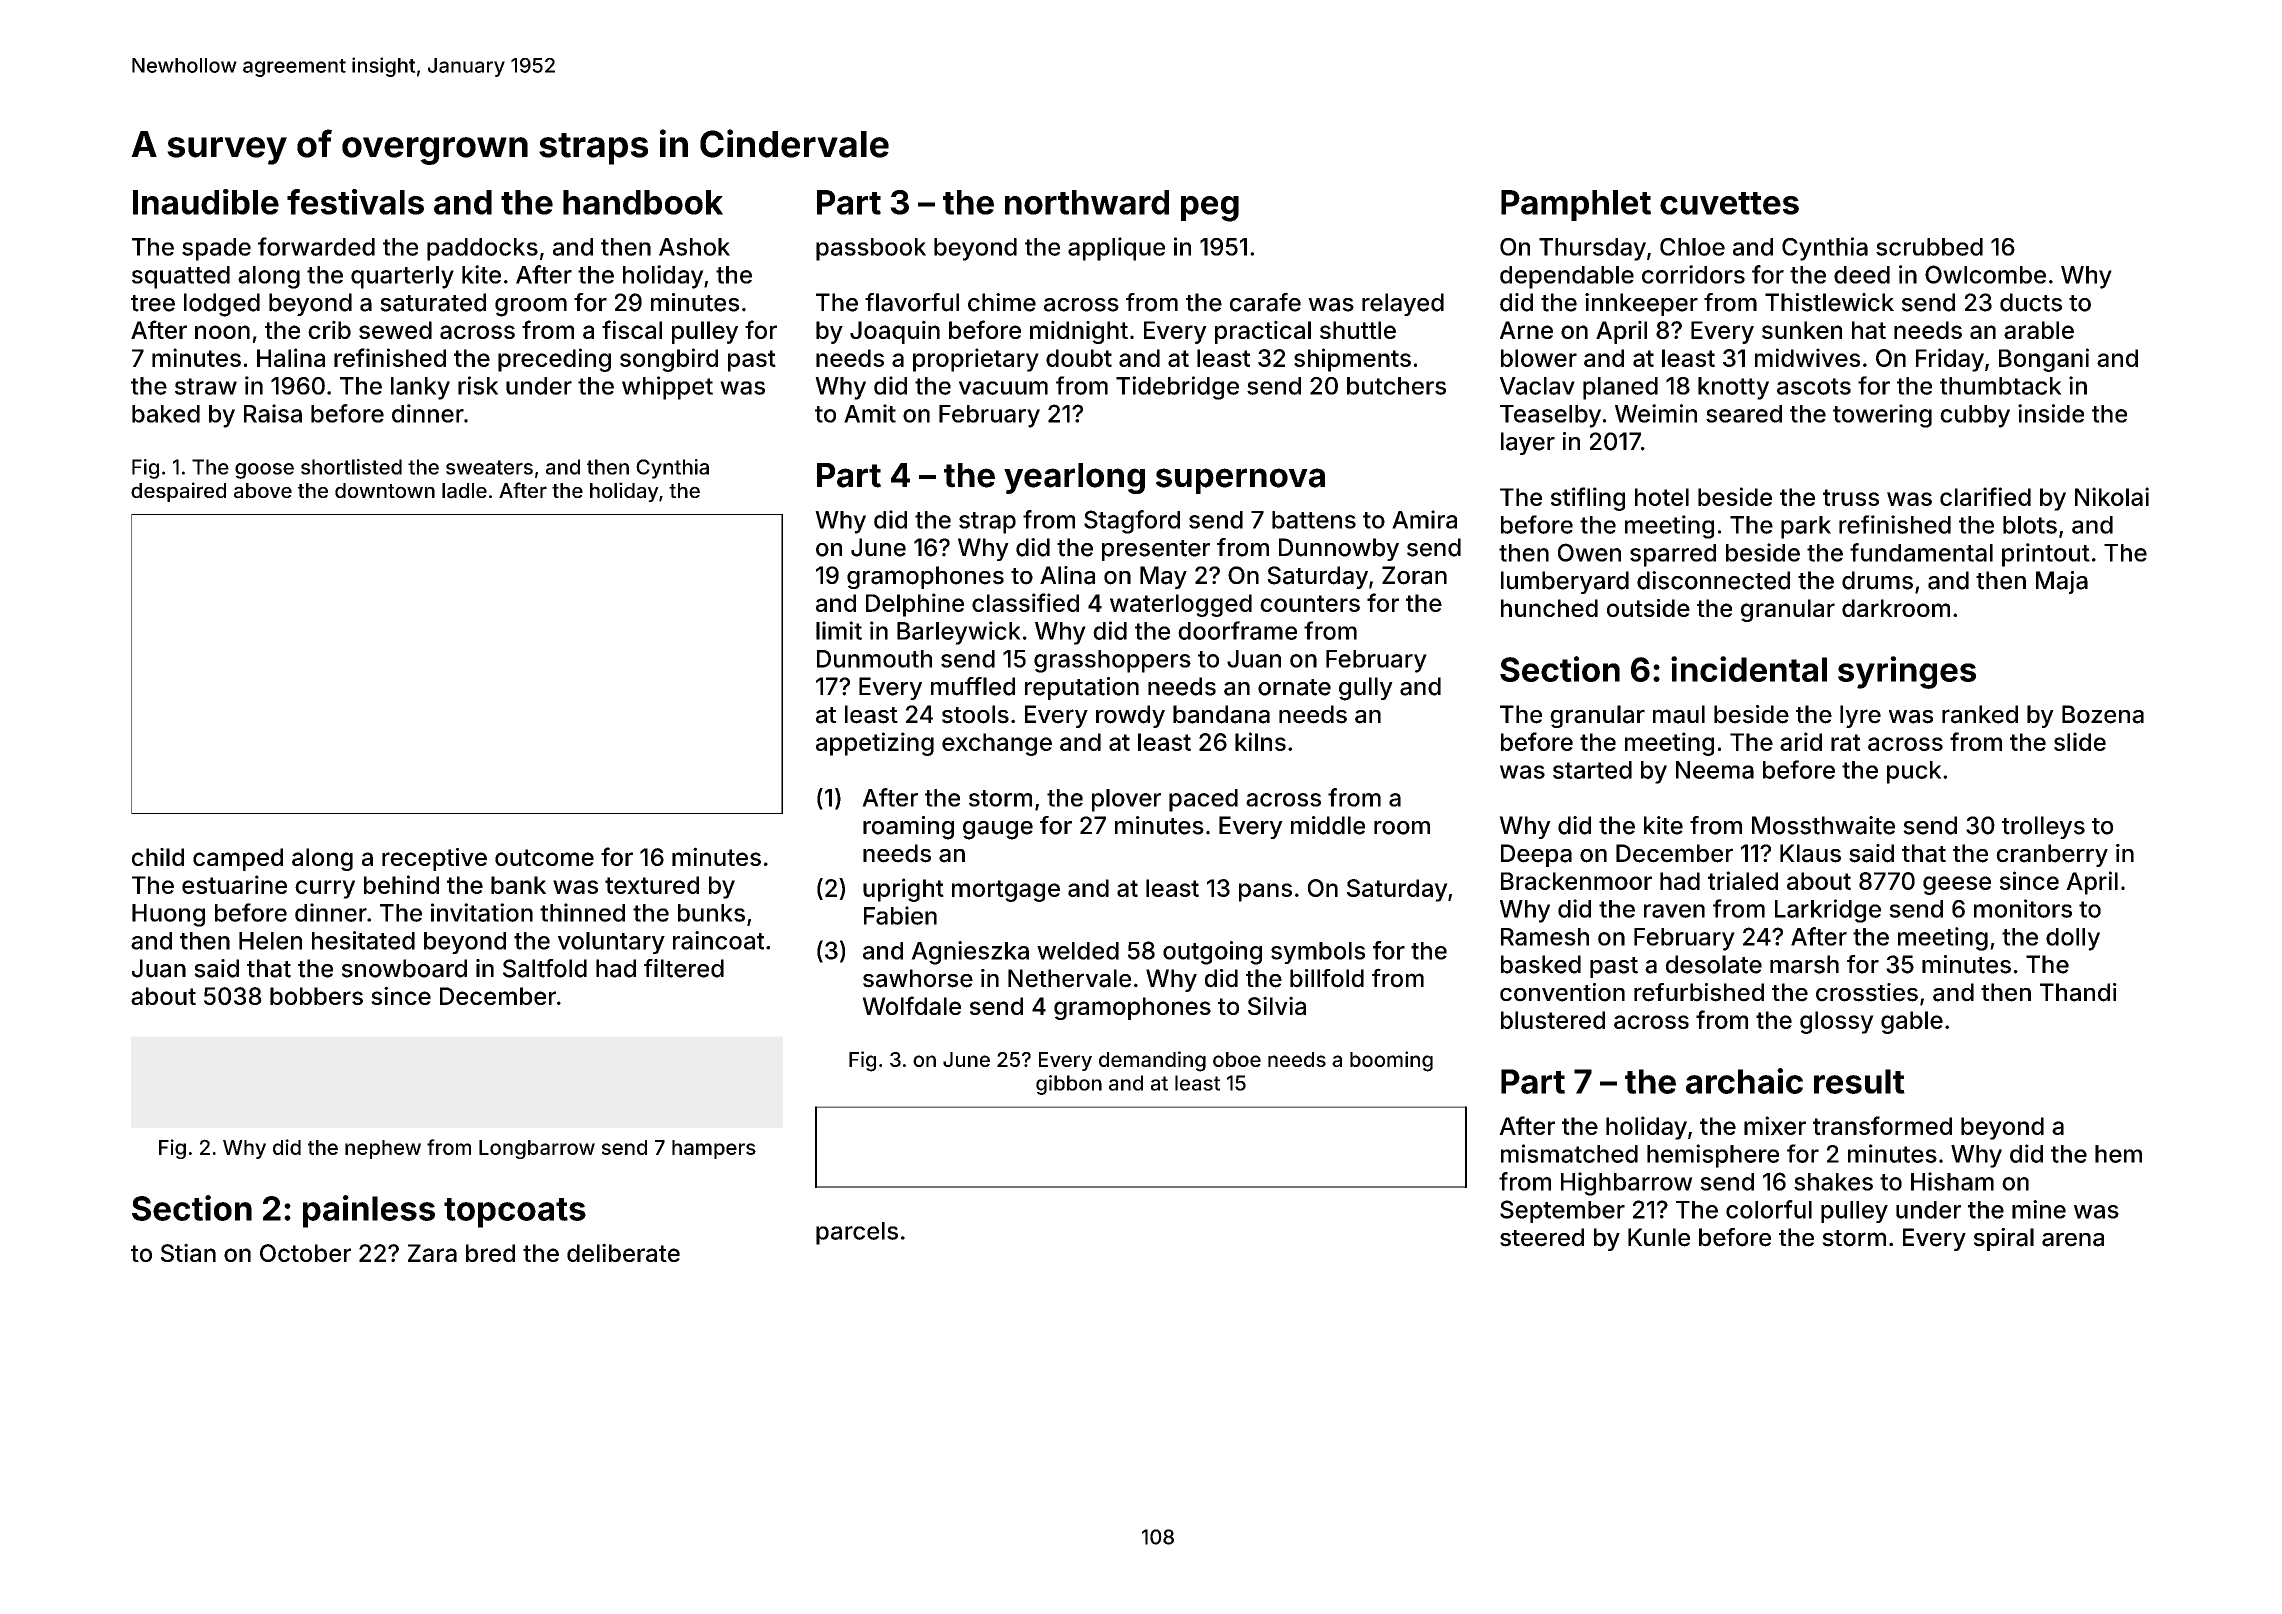 Image resolution: width=2282 pixels, height=1614 pixels. I want to click on booming, so click(1391, 1061).
